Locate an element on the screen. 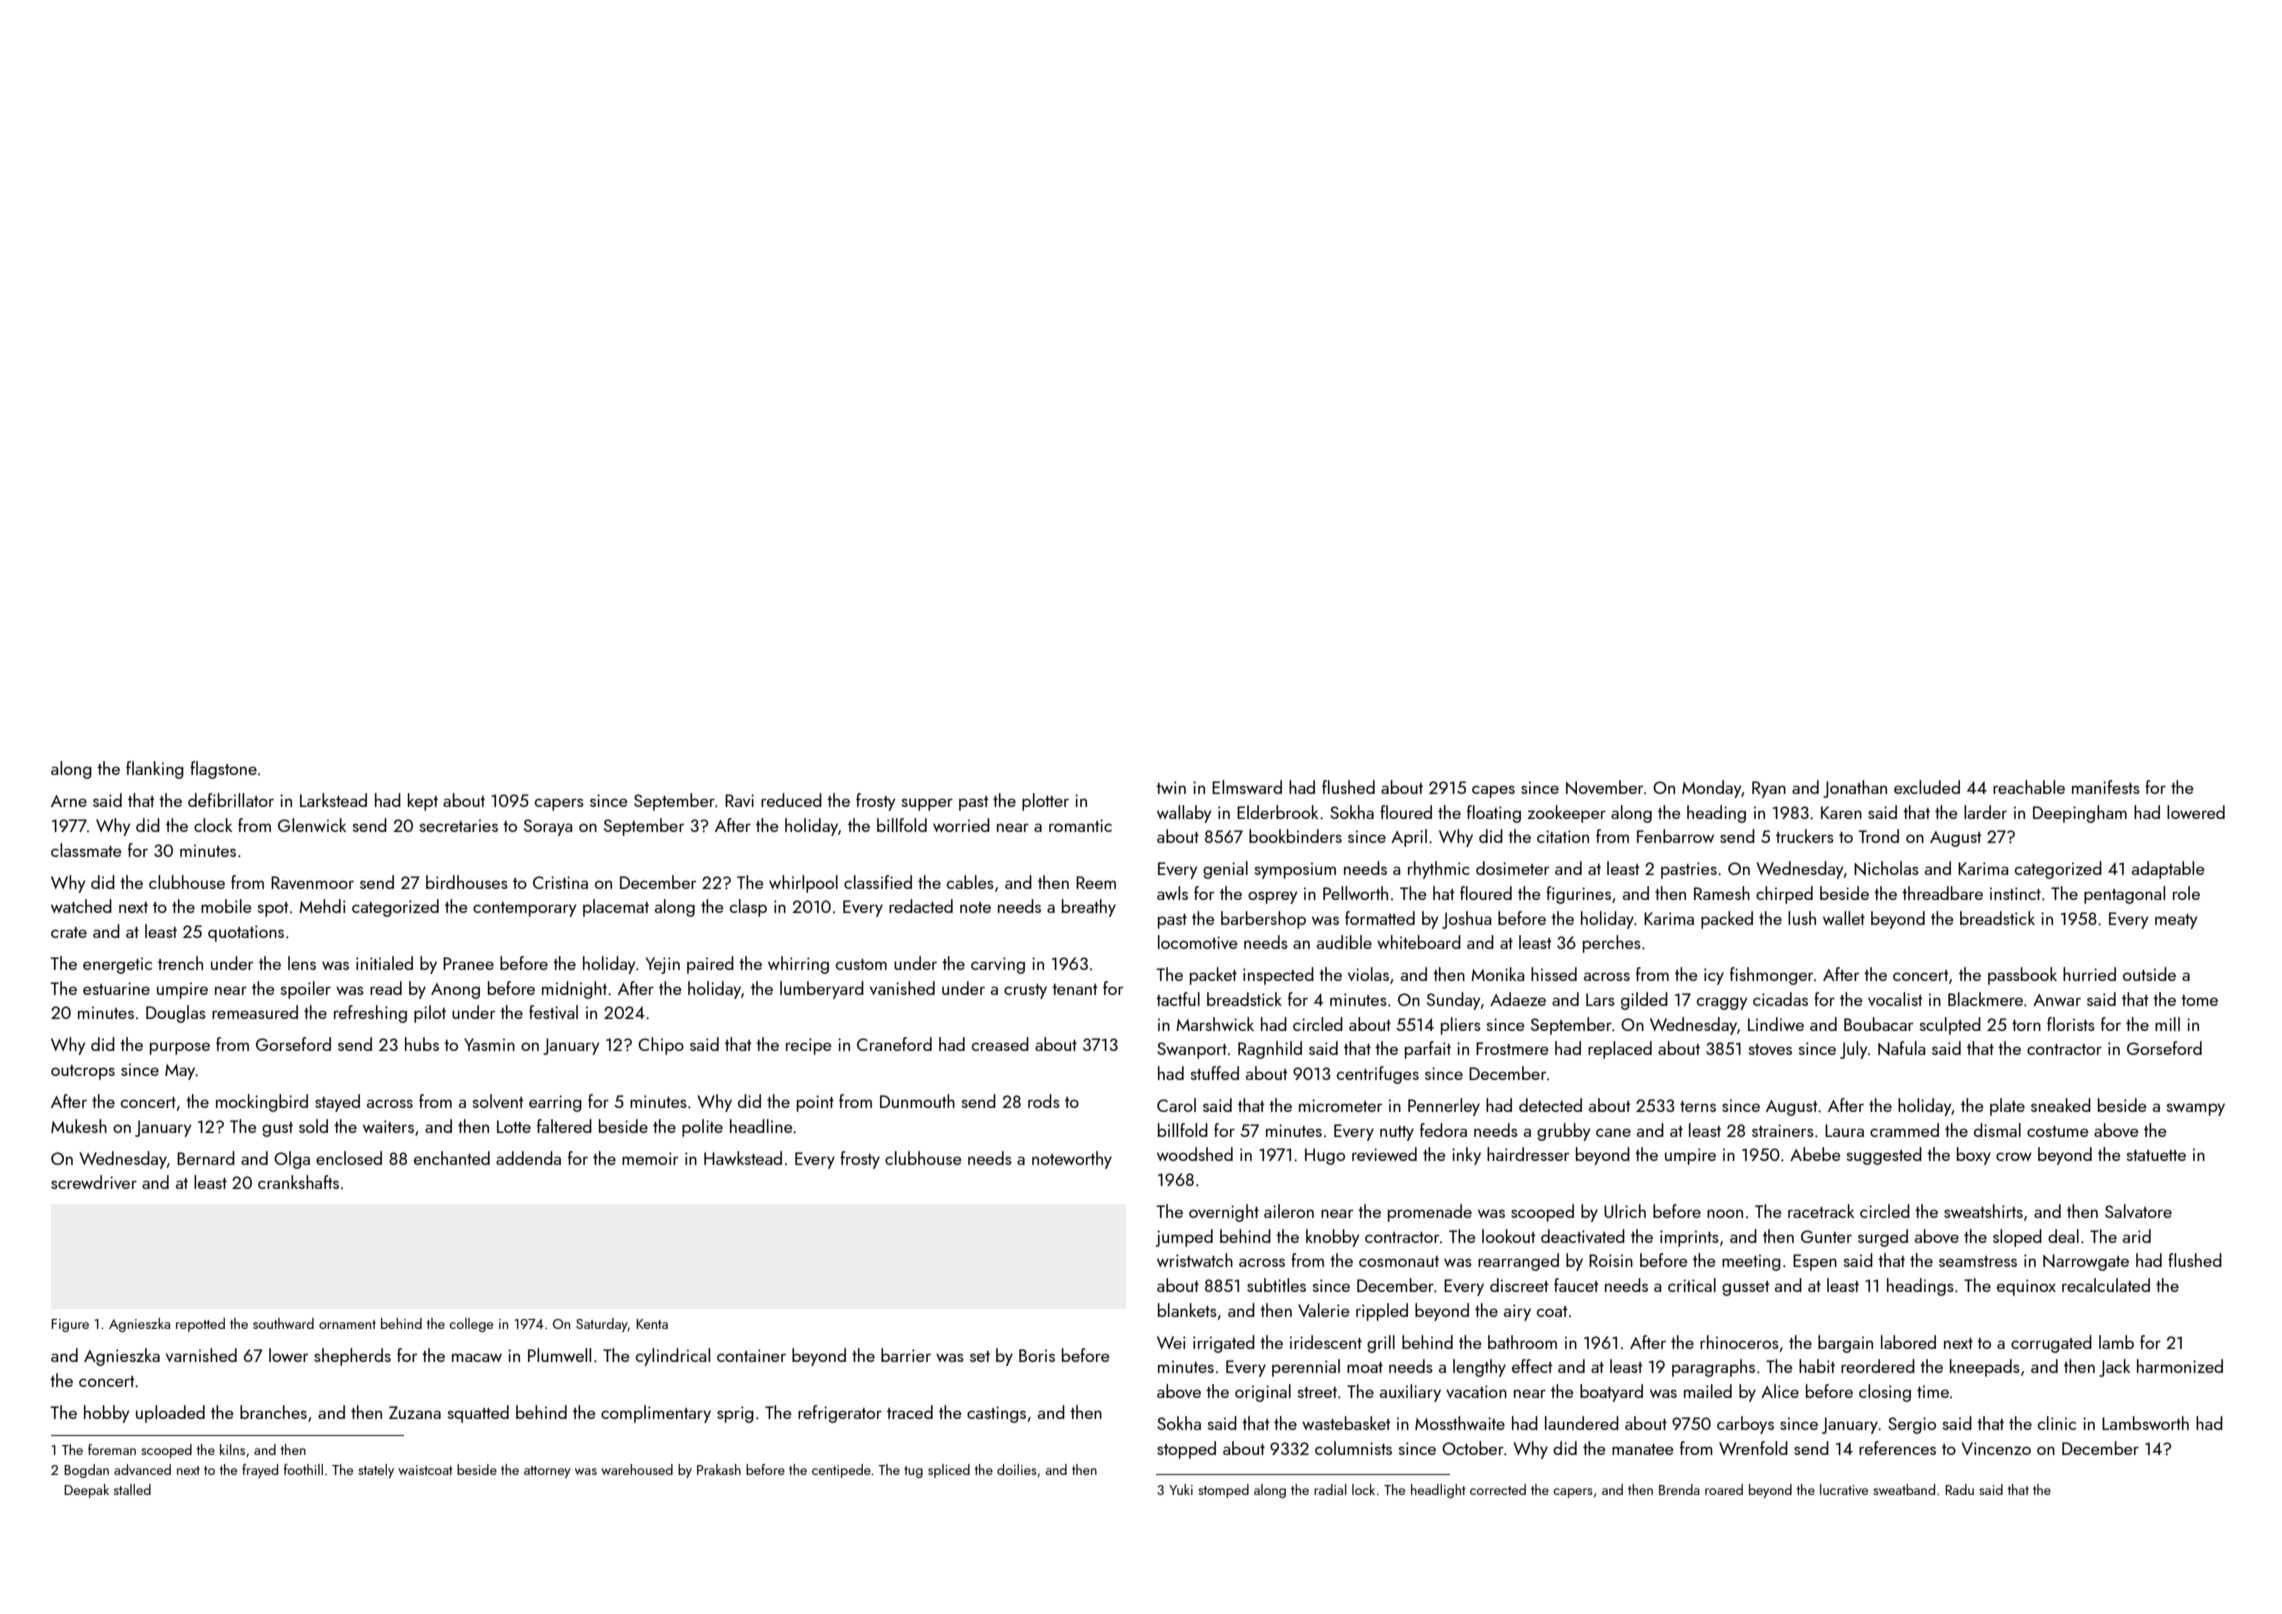 The image size is (2282, 1614). manifests is located at coordinates (2106, 787).
